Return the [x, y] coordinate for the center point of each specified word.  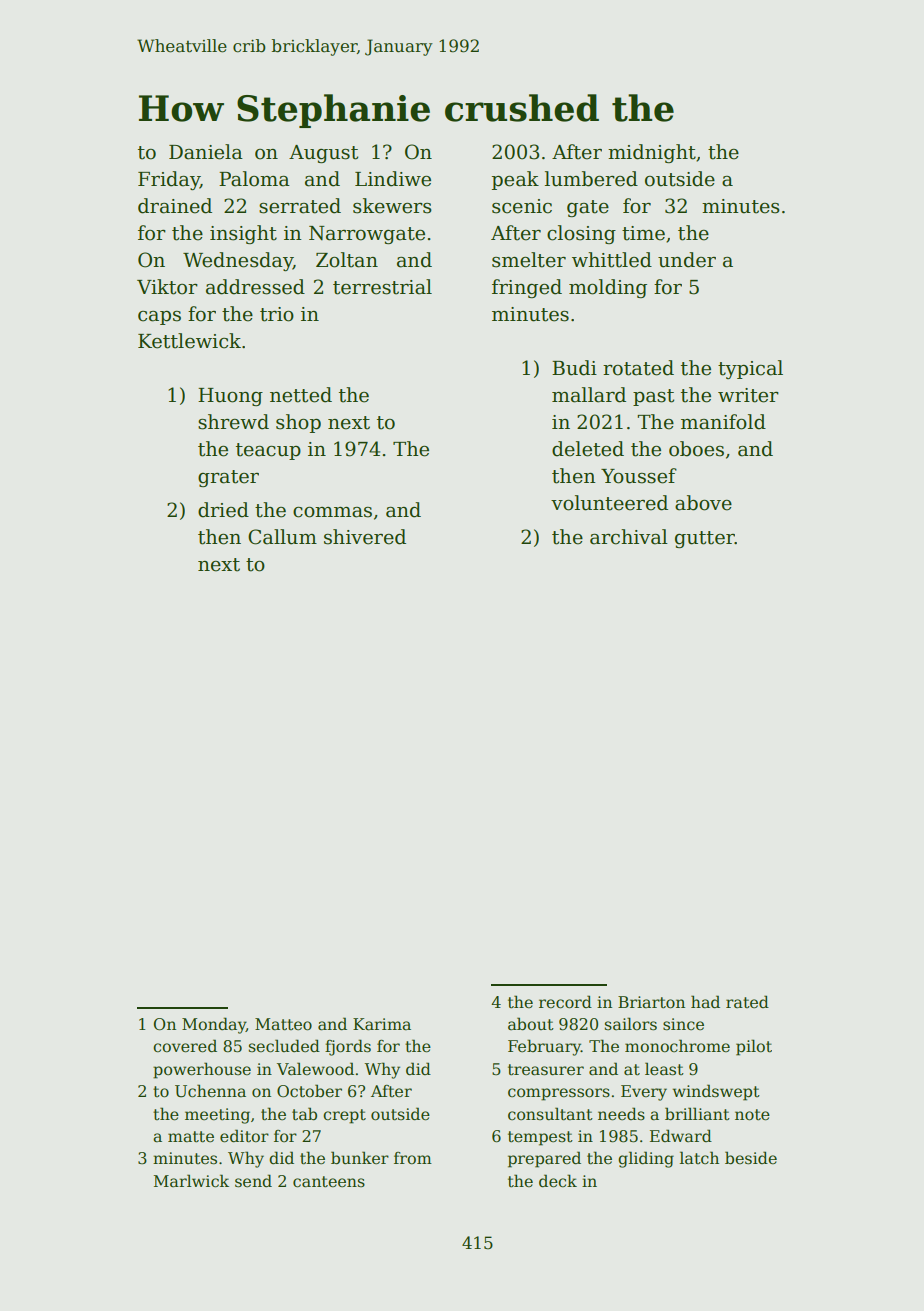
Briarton [651, 1002]
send [253, 1181]
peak [515, 180]
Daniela [206, 152]
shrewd [233, 422]
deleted [588, 449]
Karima [382, 1024]
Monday [214, 1025]
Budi [574, 368]
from [413, 1158]
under [687, 260]
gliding [646, 1159]
